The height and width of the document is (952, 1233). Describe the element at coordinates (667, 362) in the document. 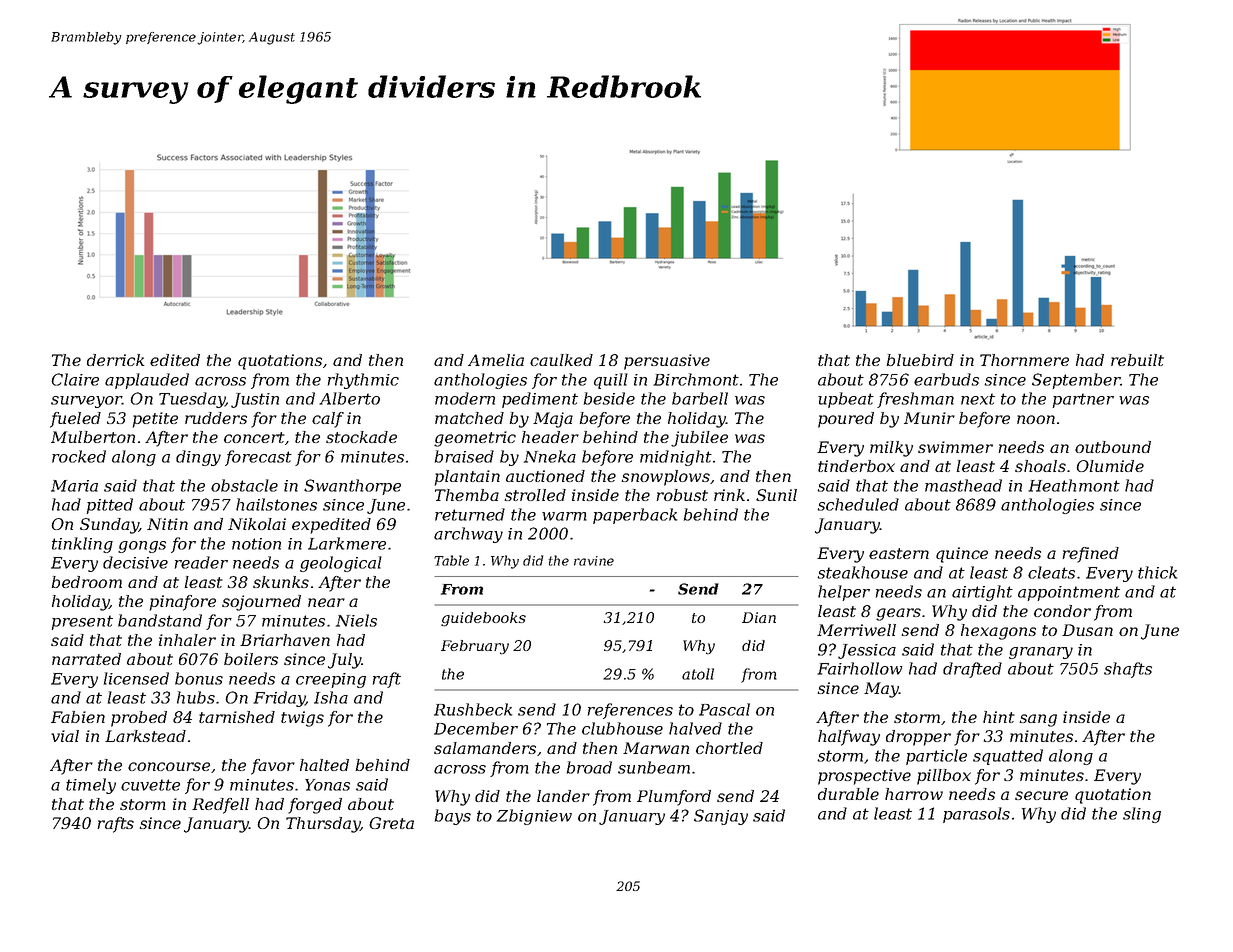

I see `persuasive` at that location.
